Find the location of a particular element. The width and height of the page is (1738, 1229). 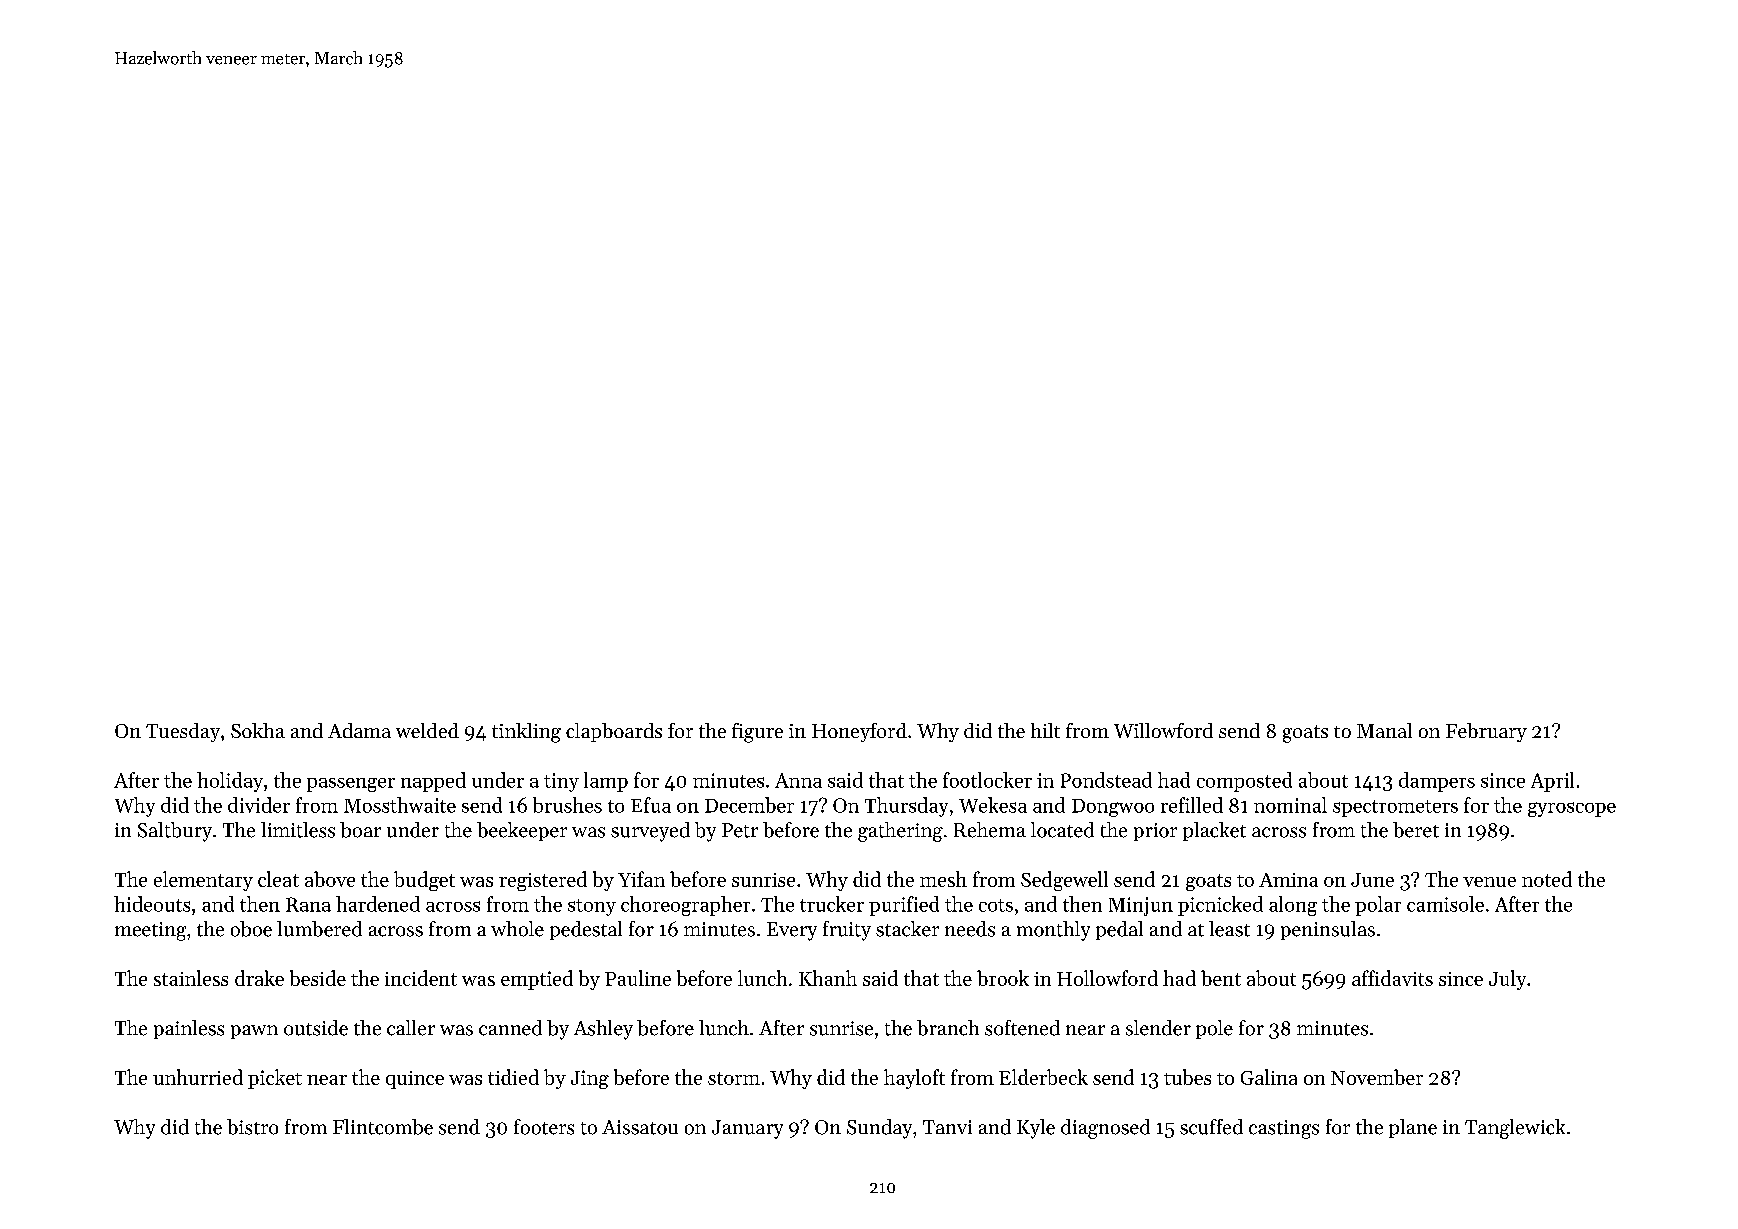

hilt is located at coordinates (1045, 730).
